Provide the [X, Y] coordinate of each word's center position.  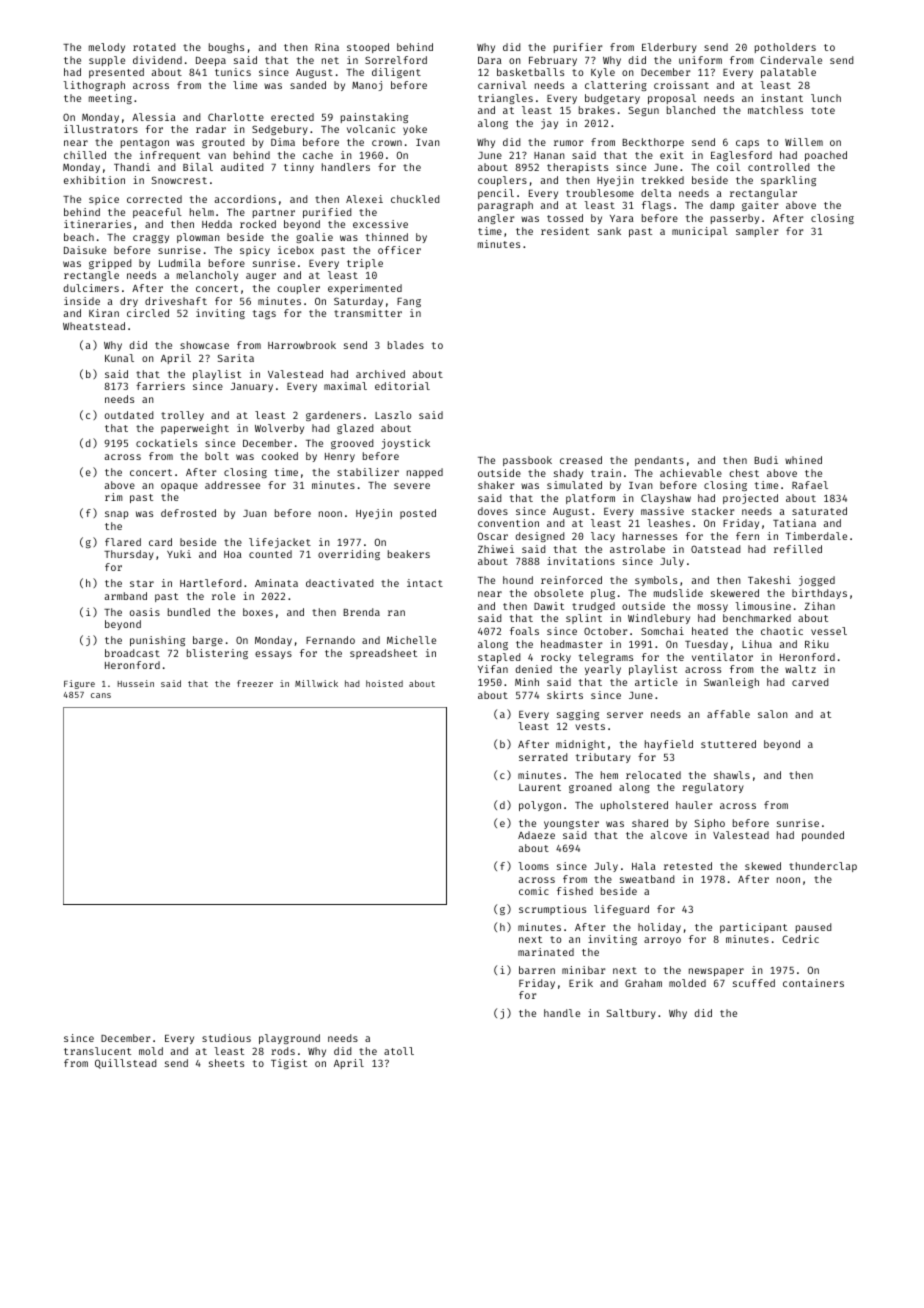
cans [101, 695]
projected [750, 499]
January [252, 387]
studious [226, 1038]
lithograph [94, 86]
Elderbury [669, 48]
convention [508, 523]
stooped [368, 48]
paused [813, 928]
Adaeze [536, 835]
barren [537, 970]
